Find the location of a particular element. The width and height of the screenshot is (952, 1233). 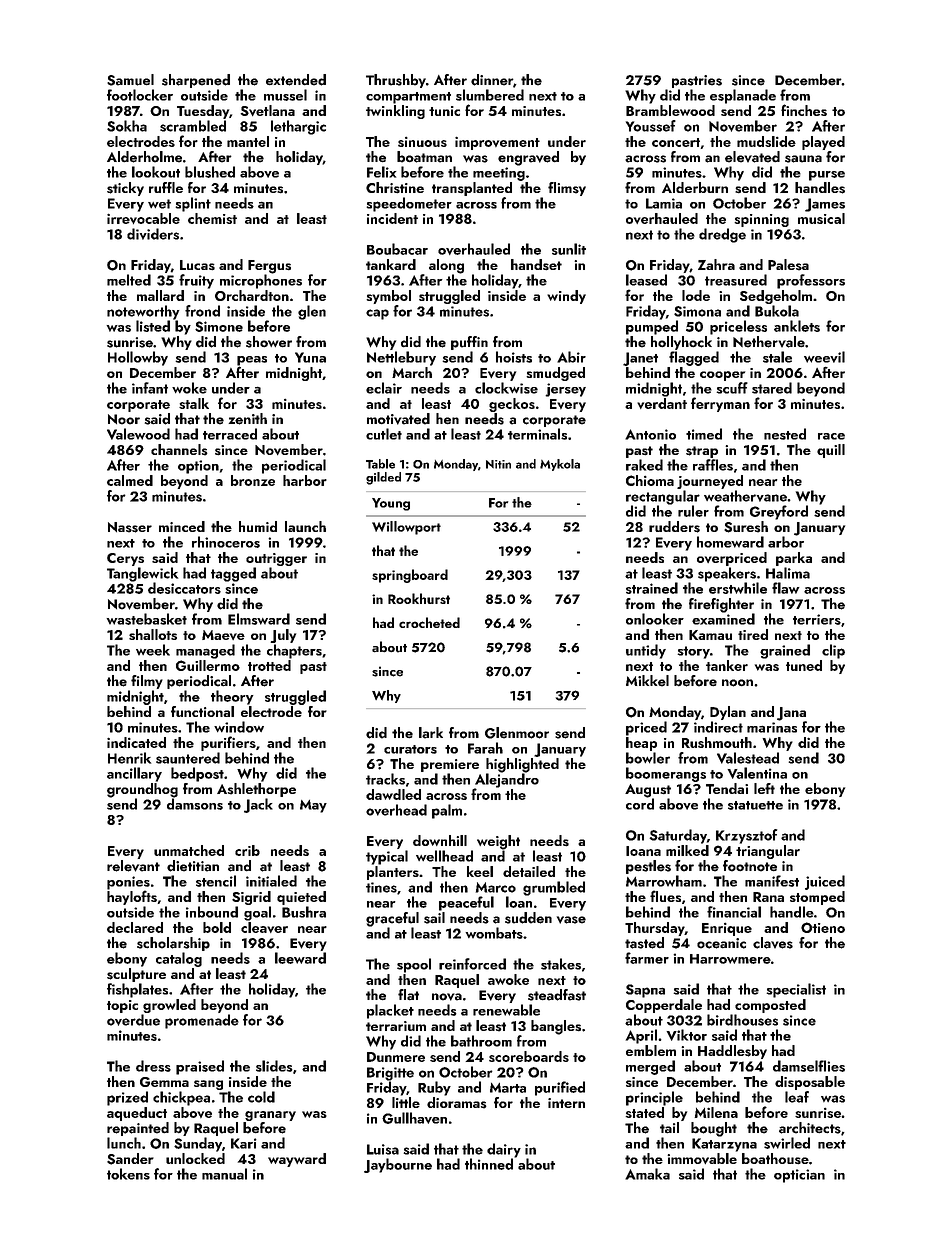

unlocked is located at coordinates (195, 1158).
